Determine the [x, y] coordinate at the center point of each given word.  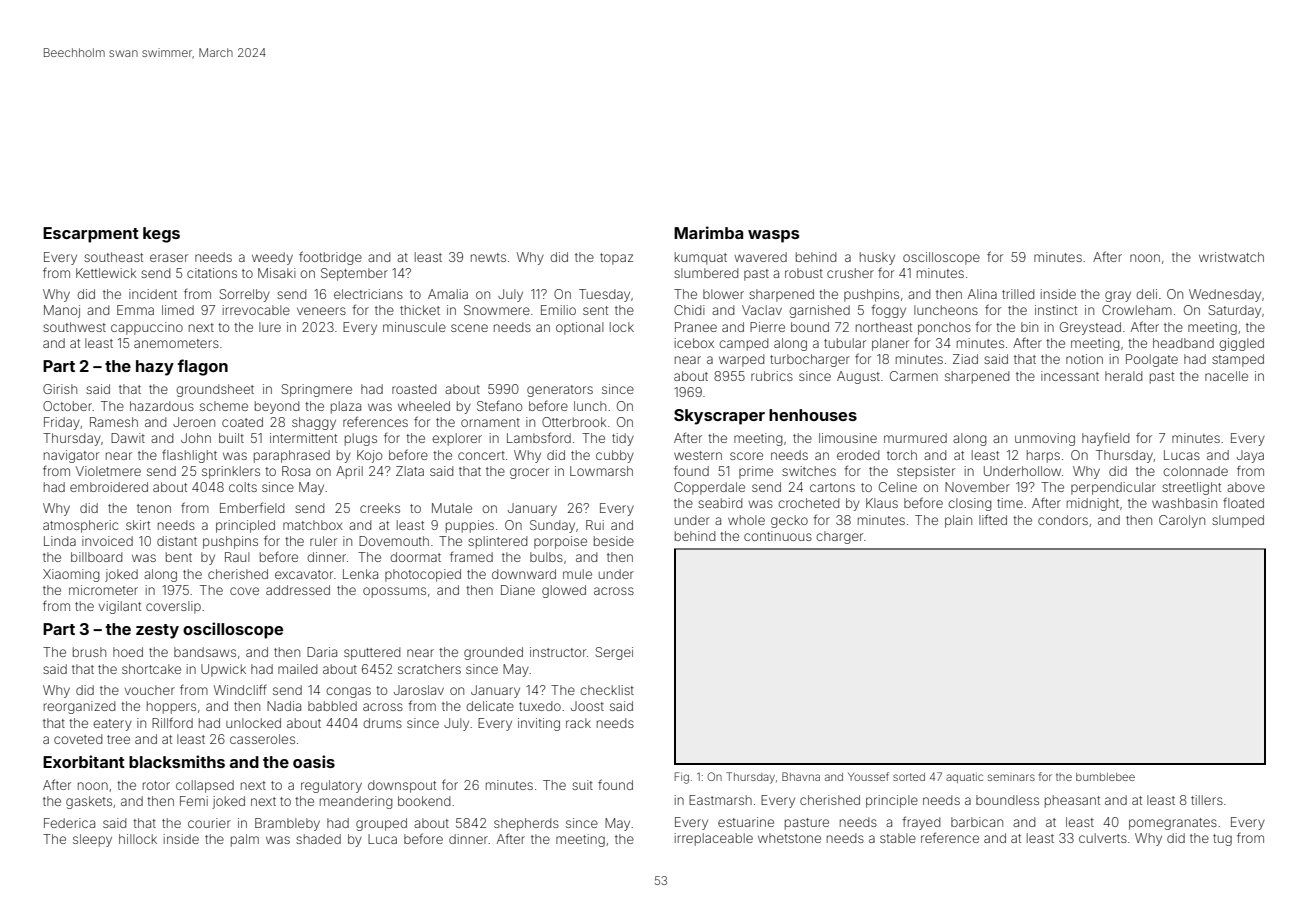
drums [382, 723]
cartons [832, 487]
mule [577, 574]
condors [1063, 520]
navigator [71, 456]
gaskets [89, 802]
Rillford [172, 722]
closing [969, 504]
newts [488, 257]
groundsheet [215, 390]
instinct [1056, 310]
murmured [915, 438]
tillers [1207, 800]
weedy [272, 258]
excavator [304, 574]
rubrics [772, 376]
